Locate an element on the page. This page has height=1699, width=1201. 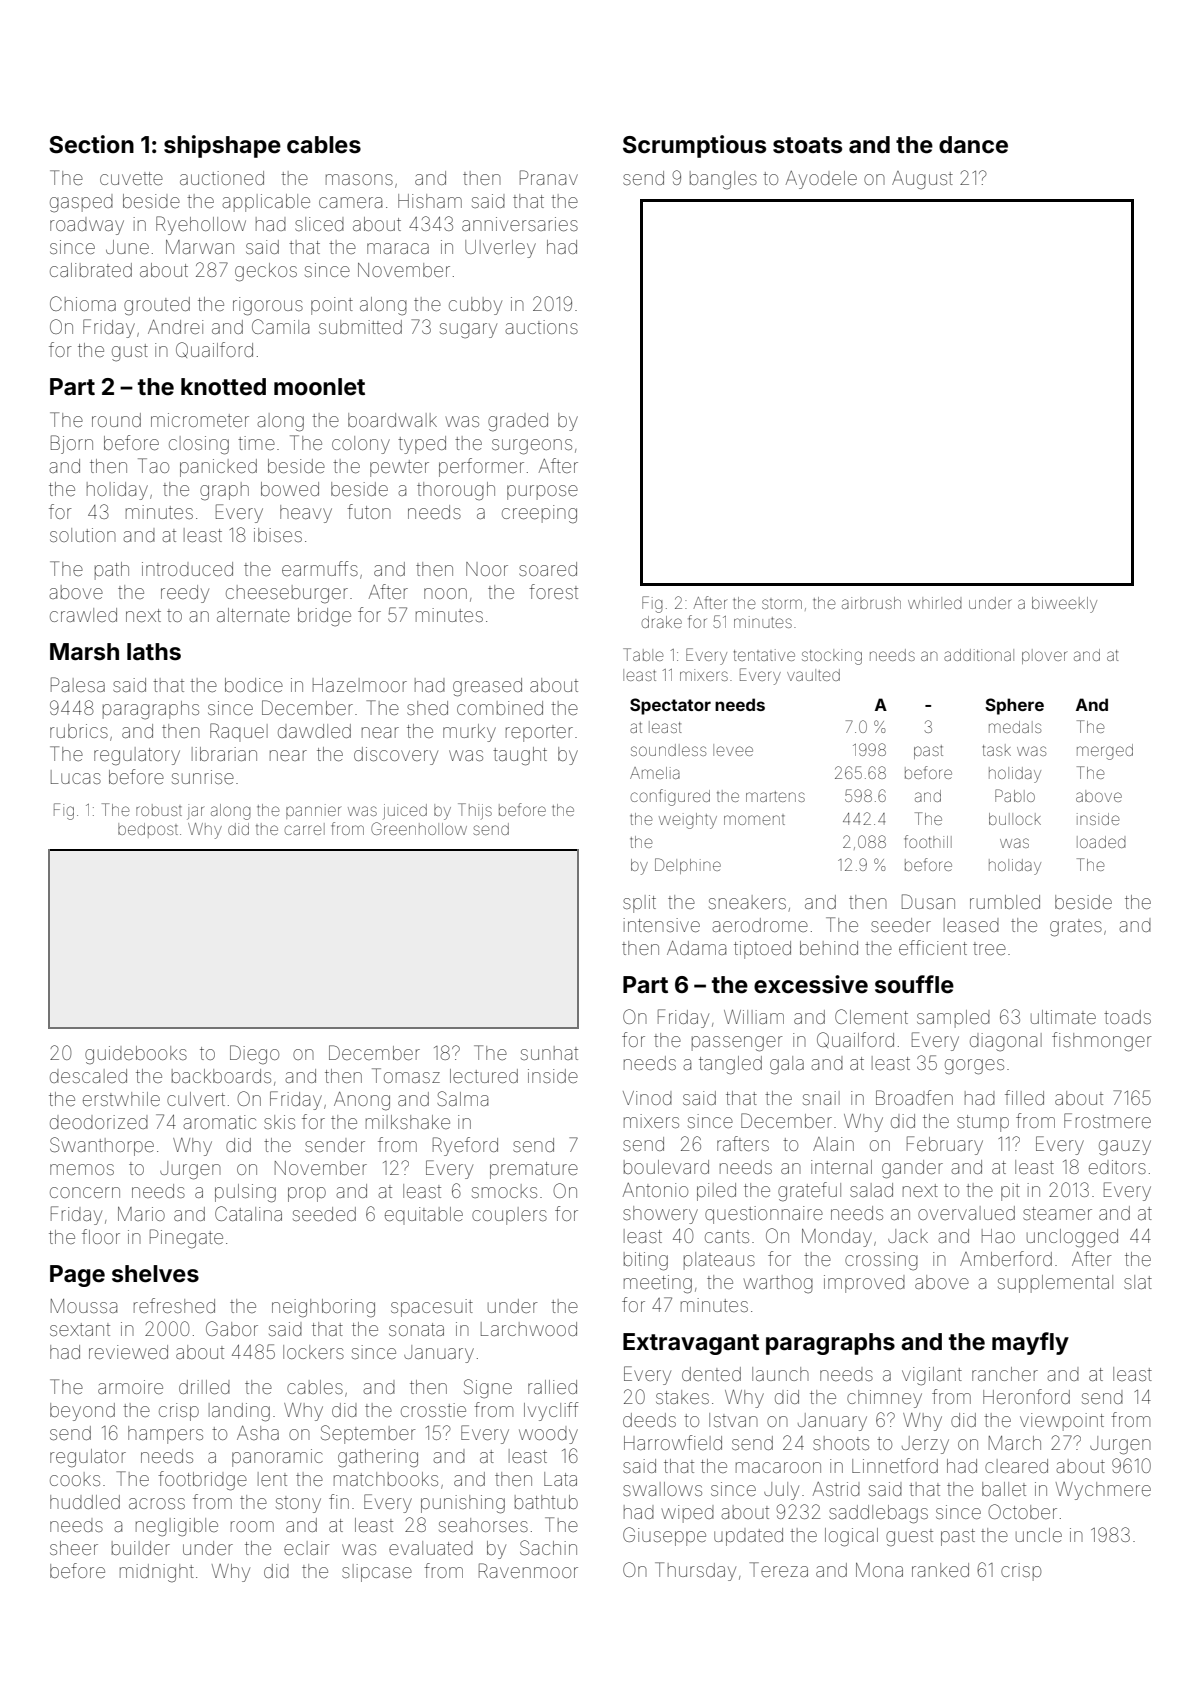
uncle is located at coordinates (1039, 1535).
